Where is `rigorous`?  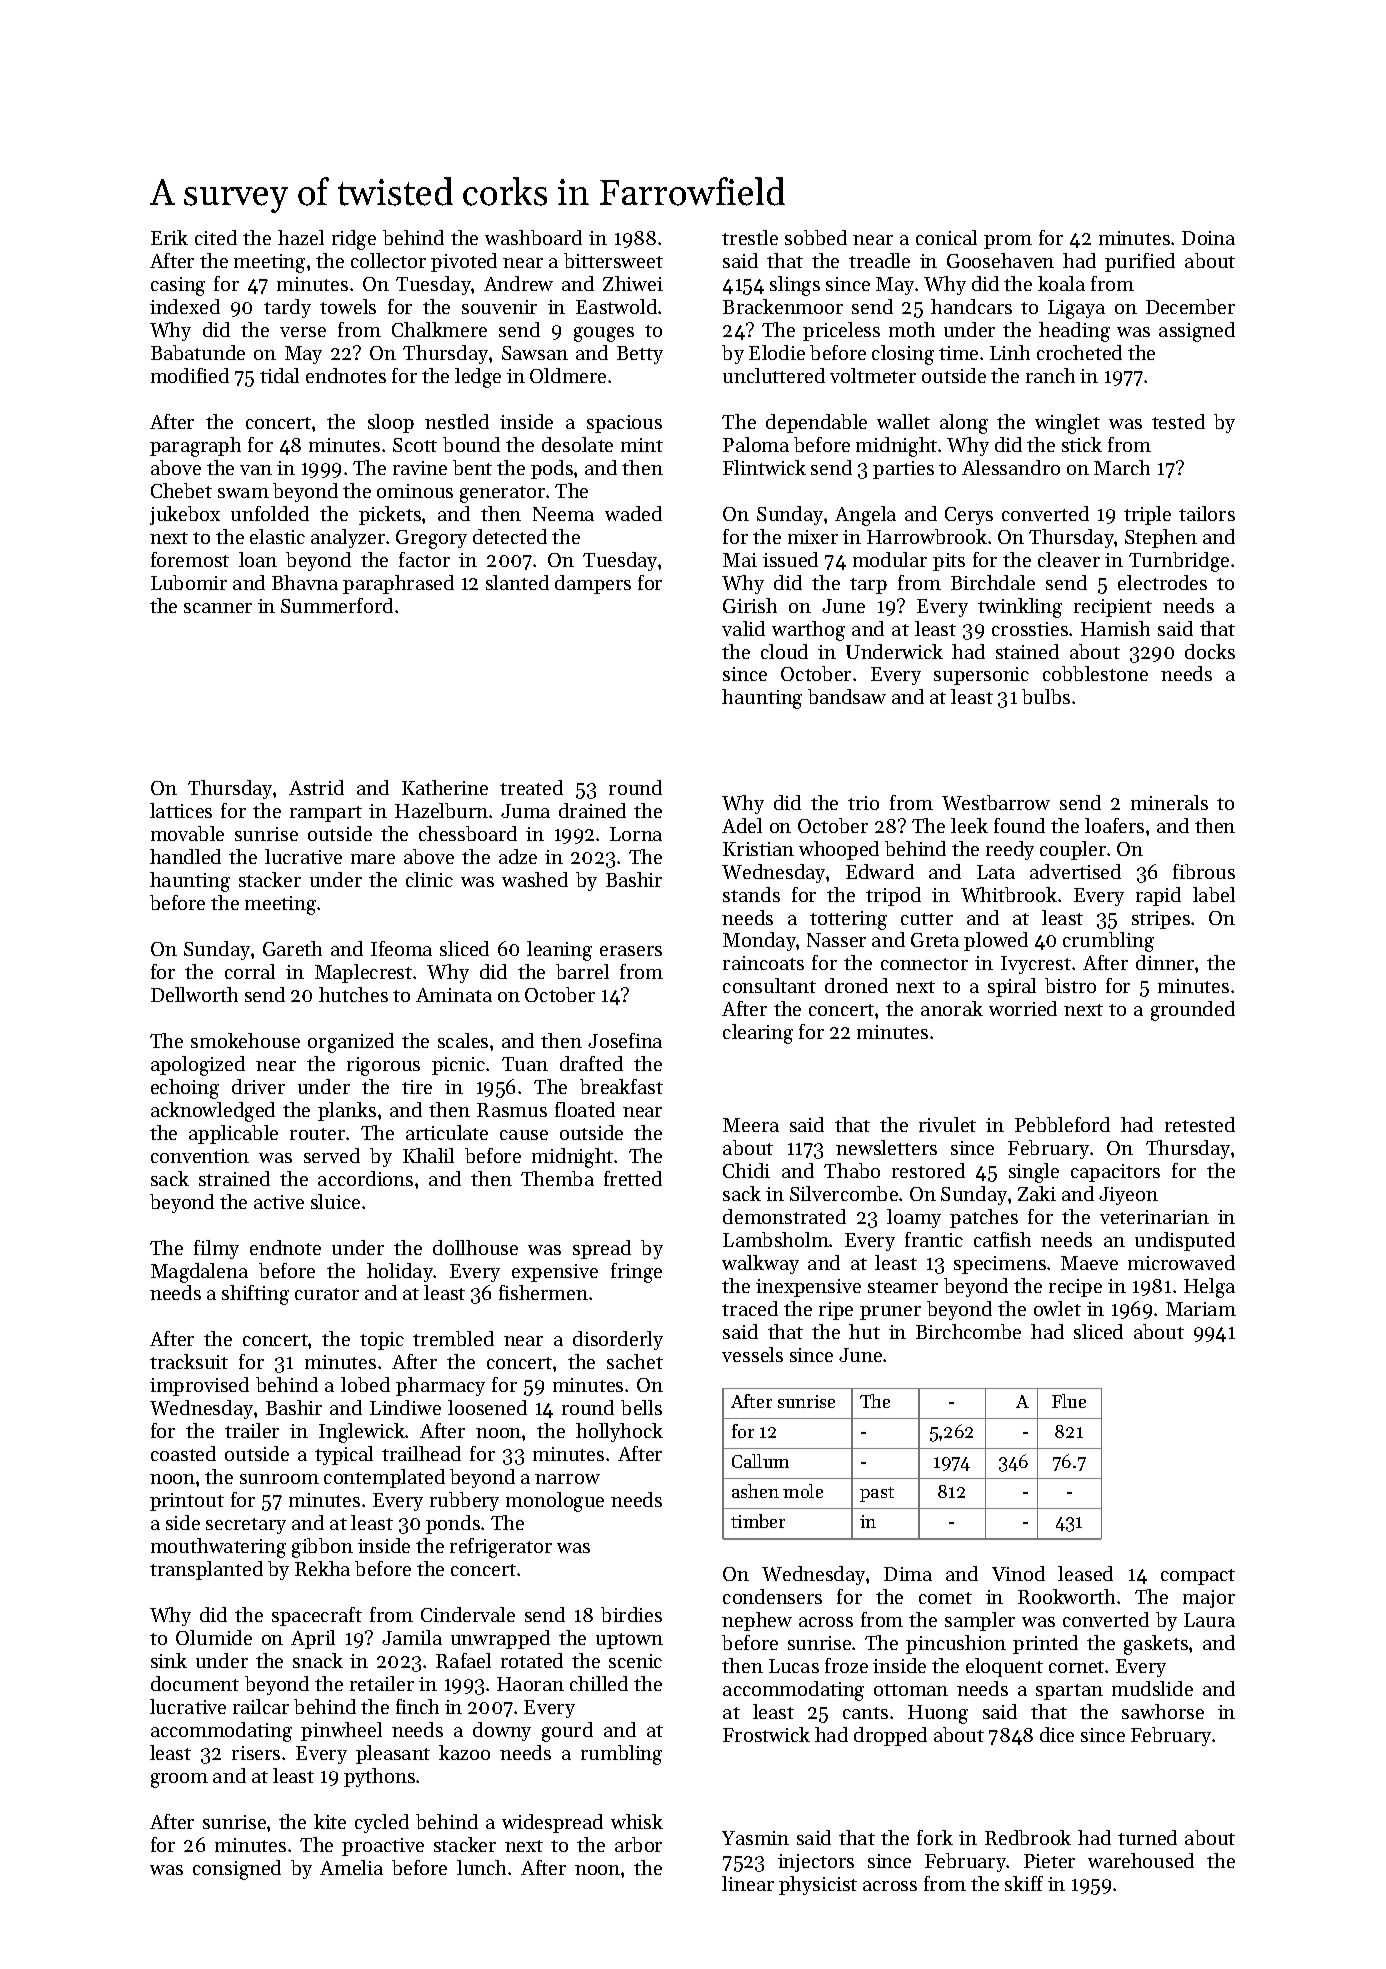
rigorous is located at coordinates (383, 1066).
